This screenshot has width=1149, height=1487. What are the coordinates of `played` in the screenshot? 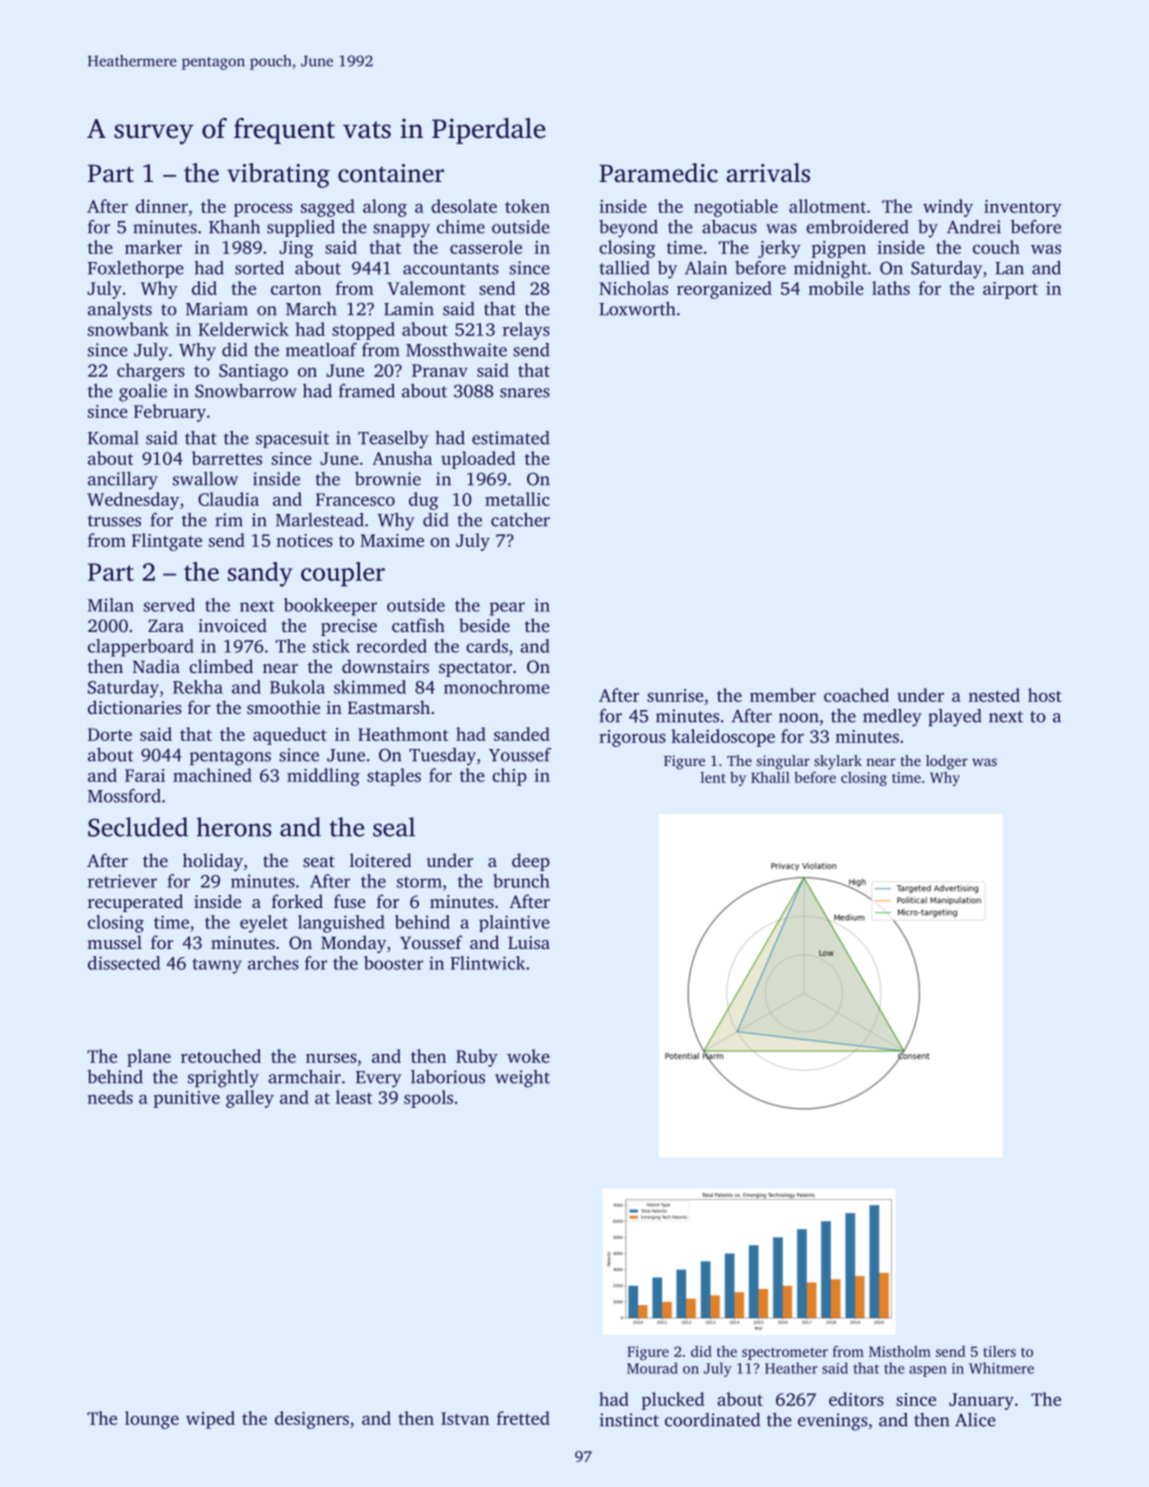 It's located at (955, 718).
